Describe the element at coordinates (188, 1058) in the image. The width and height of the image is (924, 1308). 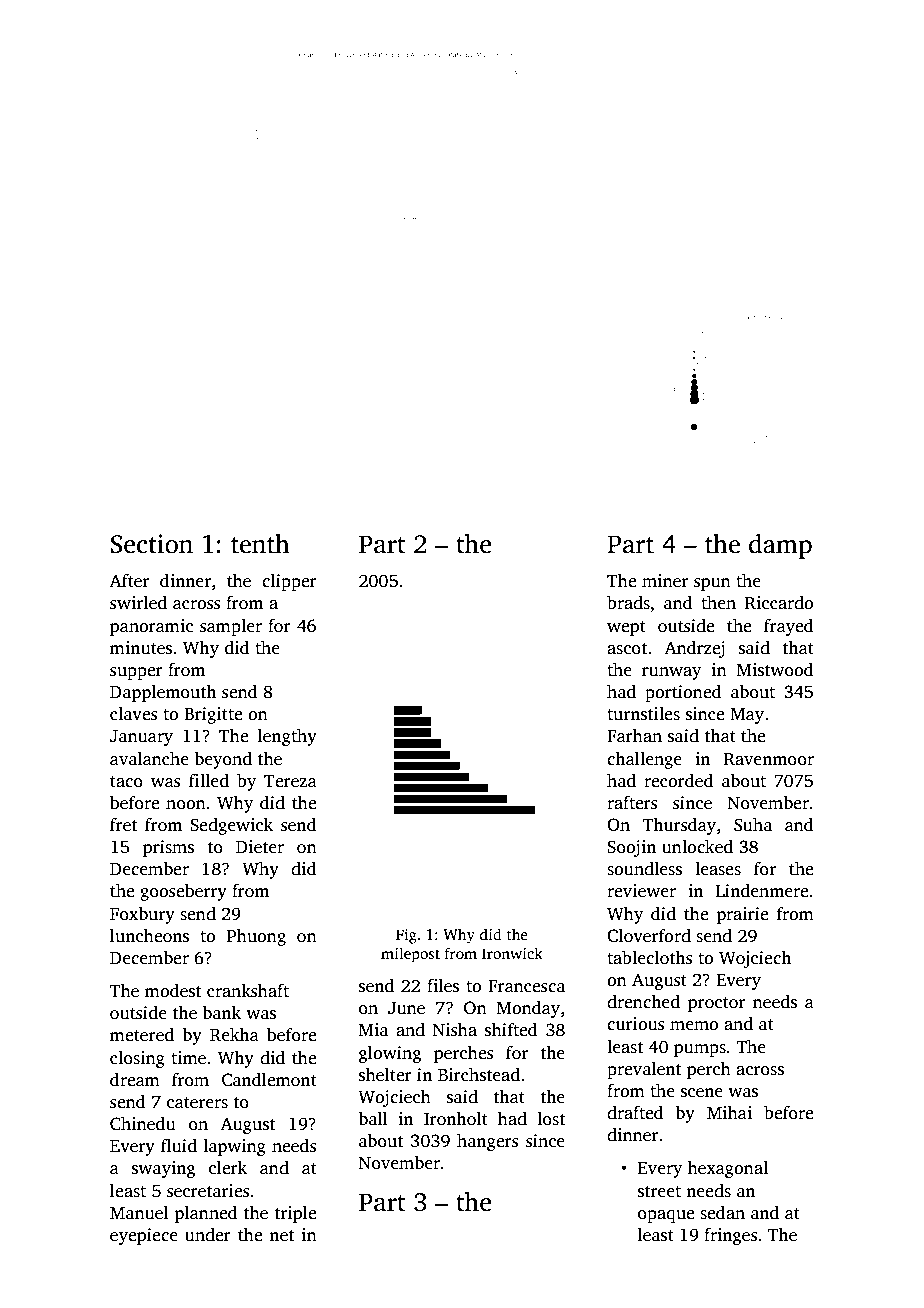
I see `time` at that location.
